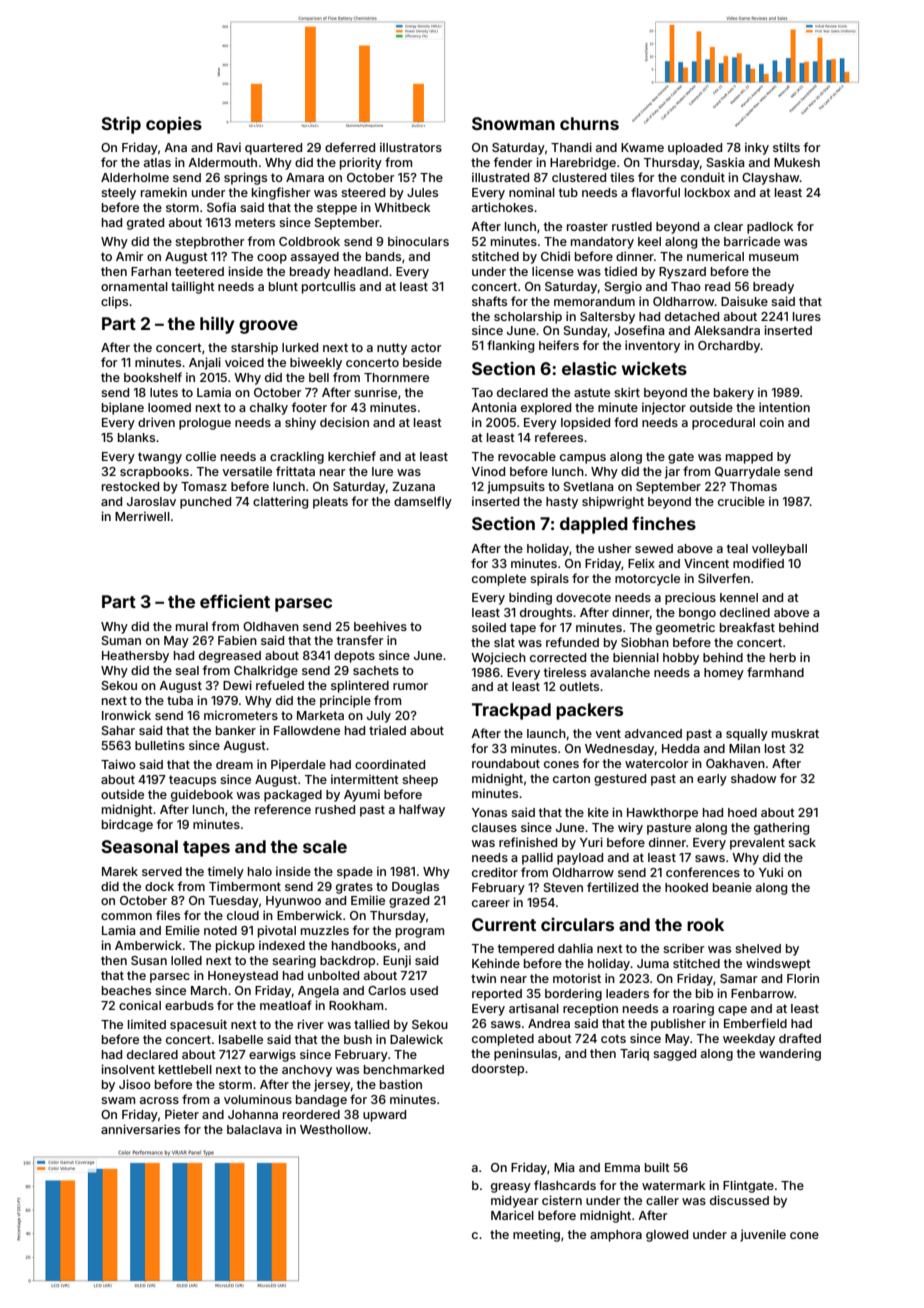 This screenshot has height=1308, width=924. I want to click on Orchardby, so click(729, 347).
